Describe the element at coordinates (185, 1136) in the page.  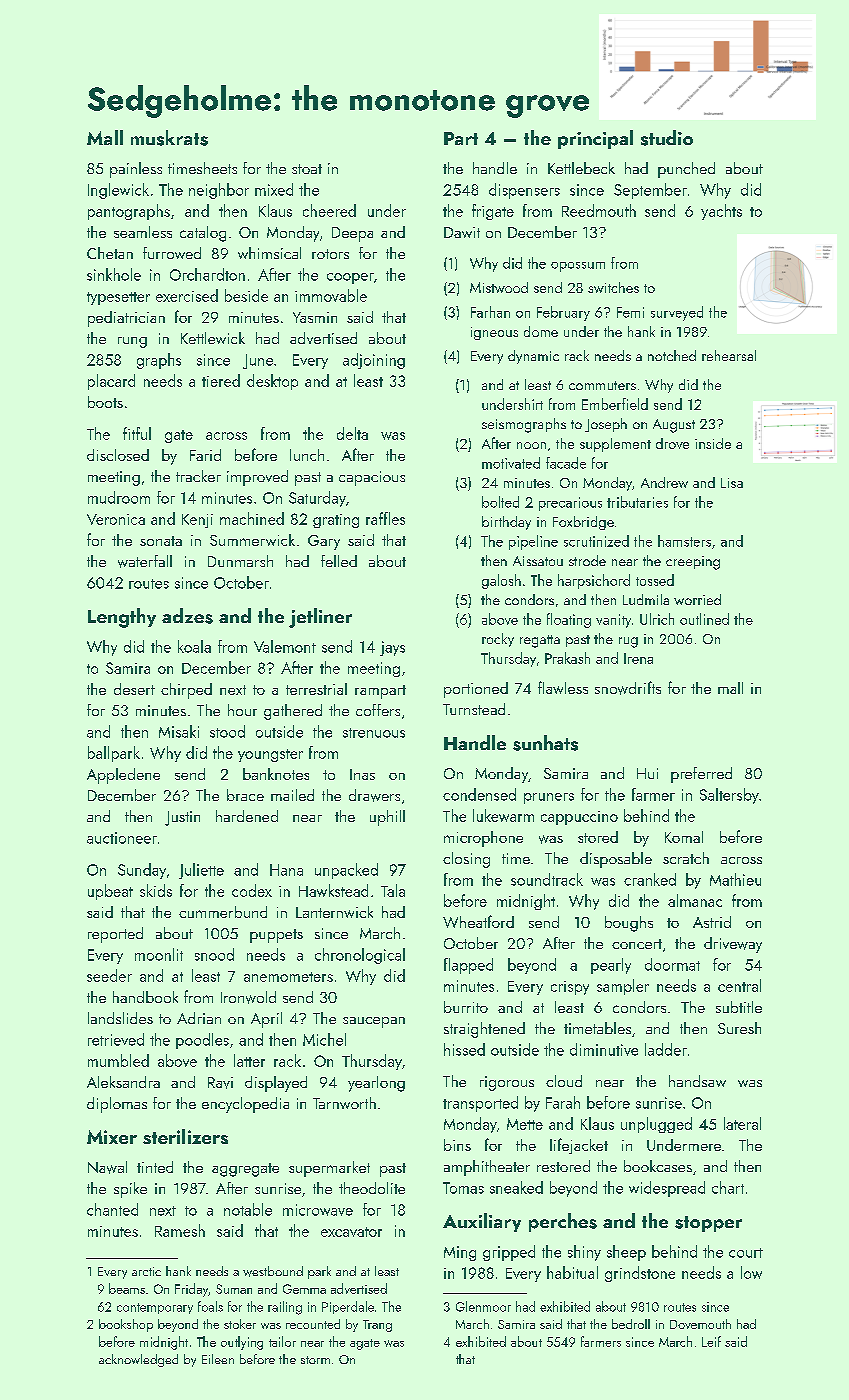
I see `sterilizers` at that location.
